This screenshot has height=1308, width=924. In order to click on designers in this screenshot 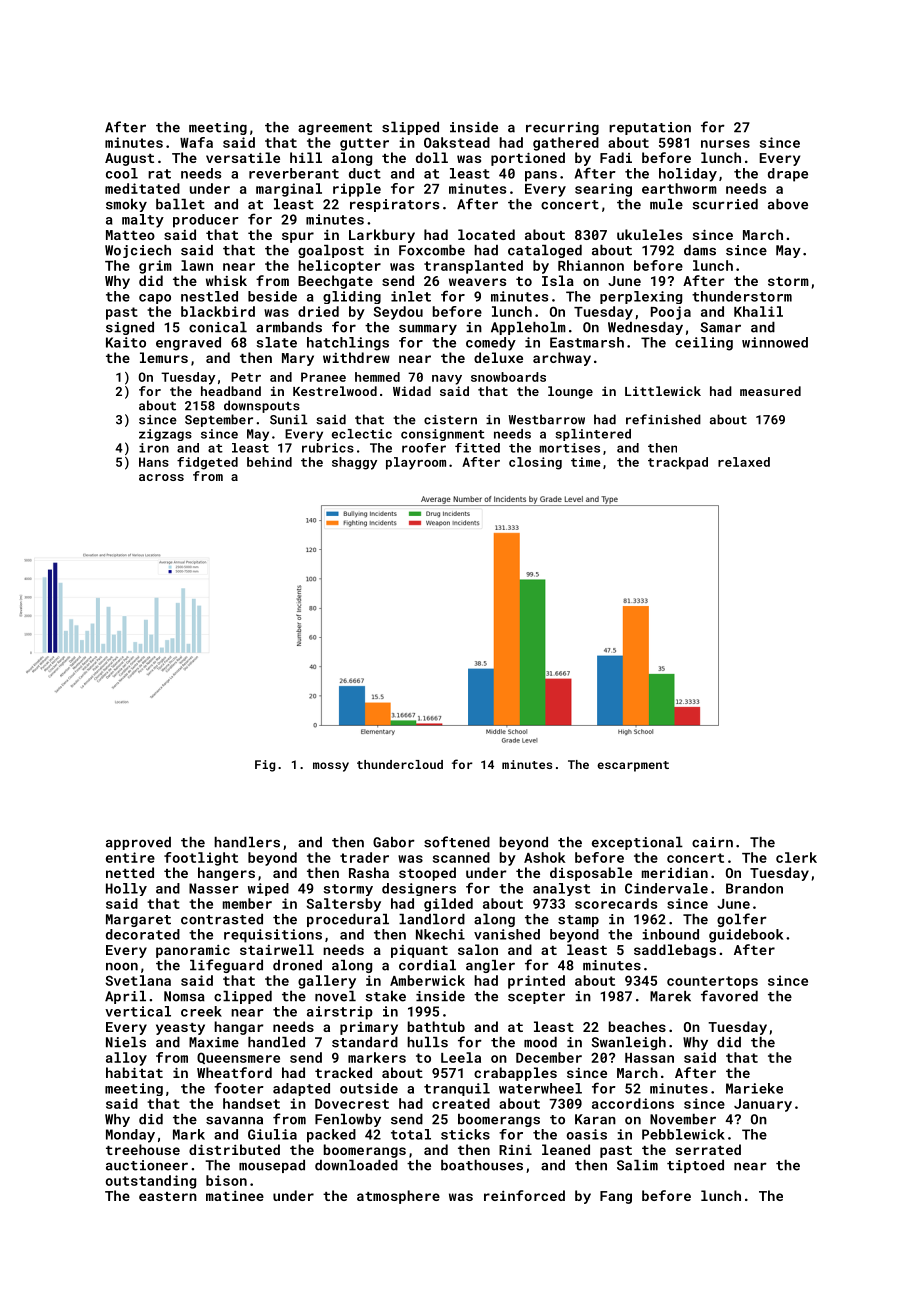, I will do `click(419, 889)`.
